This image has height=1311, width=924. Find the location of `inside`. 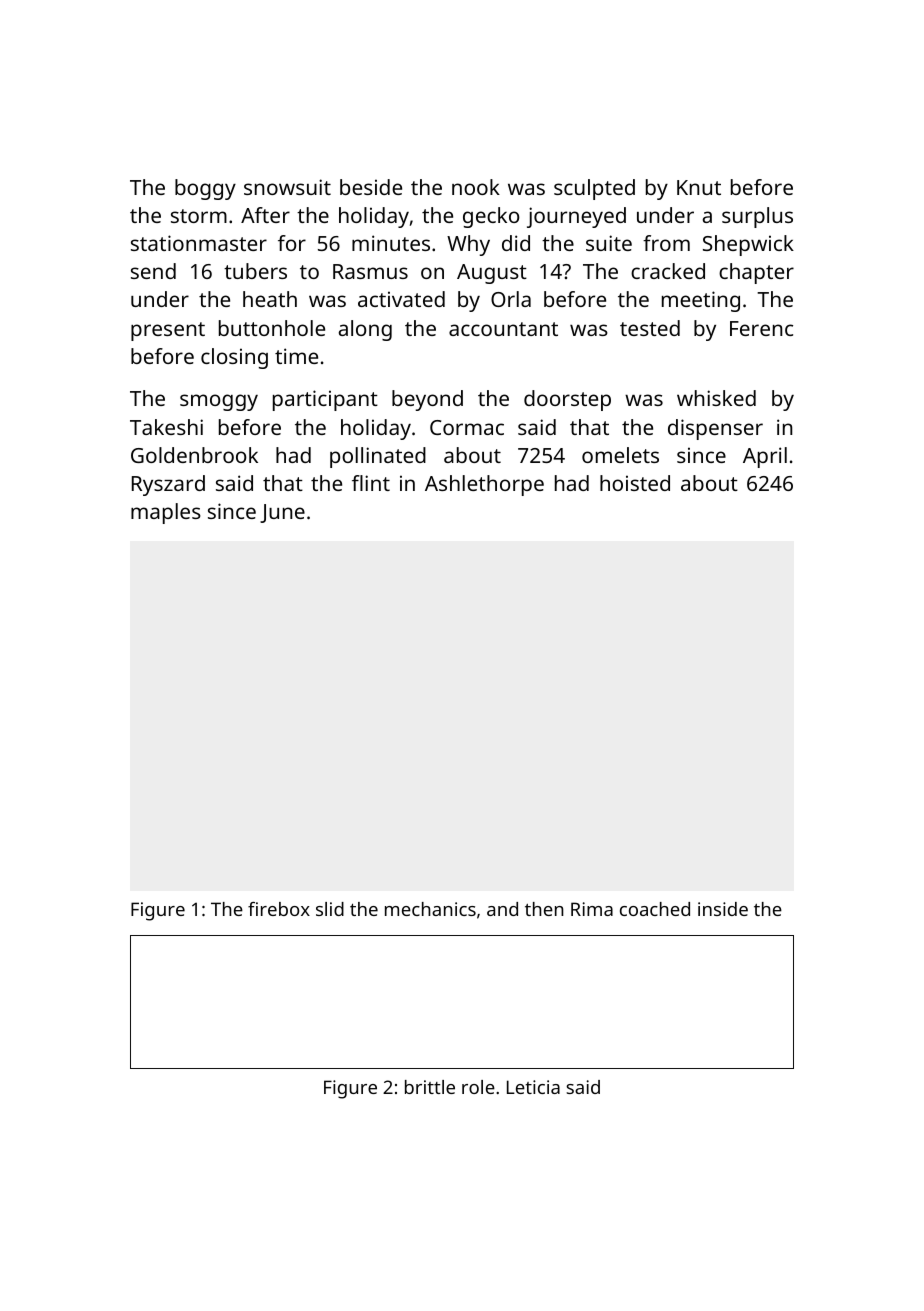

inside is located at coordinates (723, 909).
